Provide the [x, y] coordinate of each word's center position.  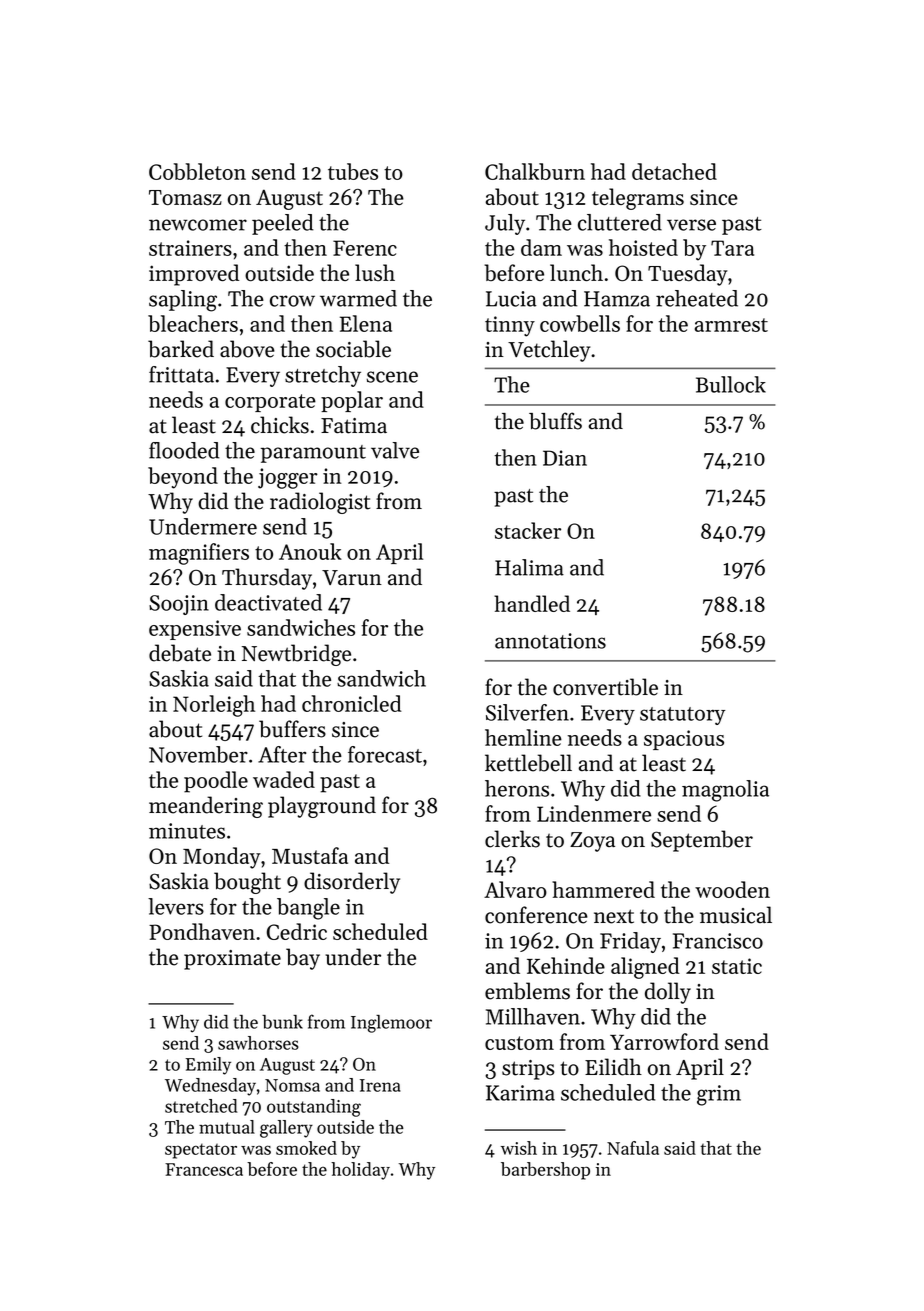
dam [541, 247]
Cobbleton [197, 171]
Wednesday [210, 1087]
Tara [732, 248]
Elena [366, 323]
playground [322, 807]
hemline [523, 737]
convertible [605, 687]
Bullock [731, 384]
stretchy [323, 376]
